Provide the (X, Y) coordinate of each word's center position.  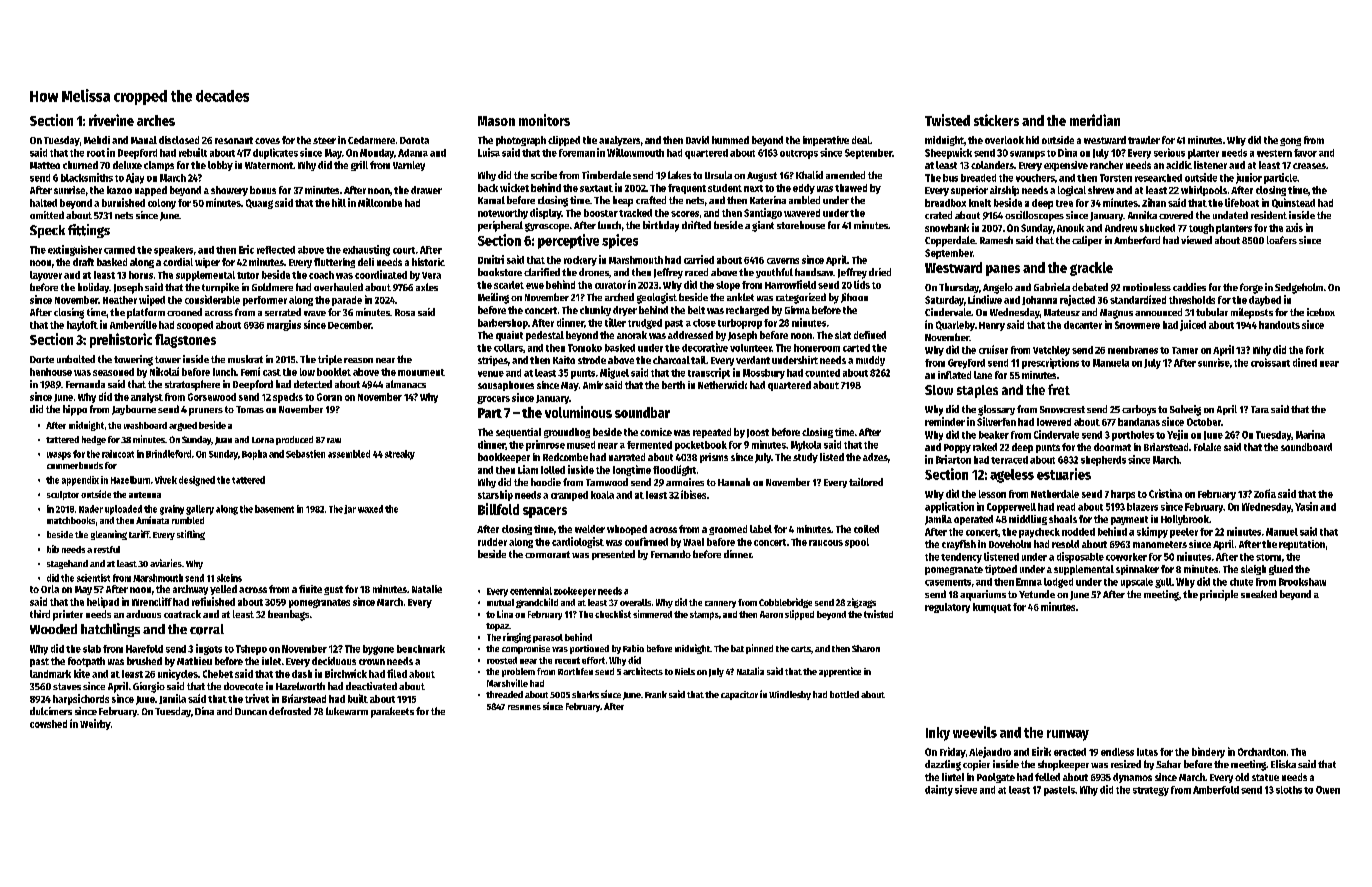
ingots (209, 649)
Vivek (166, 480)
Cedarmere (371, 140)
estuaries (1064, 474)
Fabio (633, 648)
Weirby (95, 724)
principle (1219, 595)
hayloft (82, 326)
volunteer (751, 348)
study (805, 458)
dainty (939, 790)
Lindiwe (985, 299)
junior (1249, 178)
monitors (544, 120)
